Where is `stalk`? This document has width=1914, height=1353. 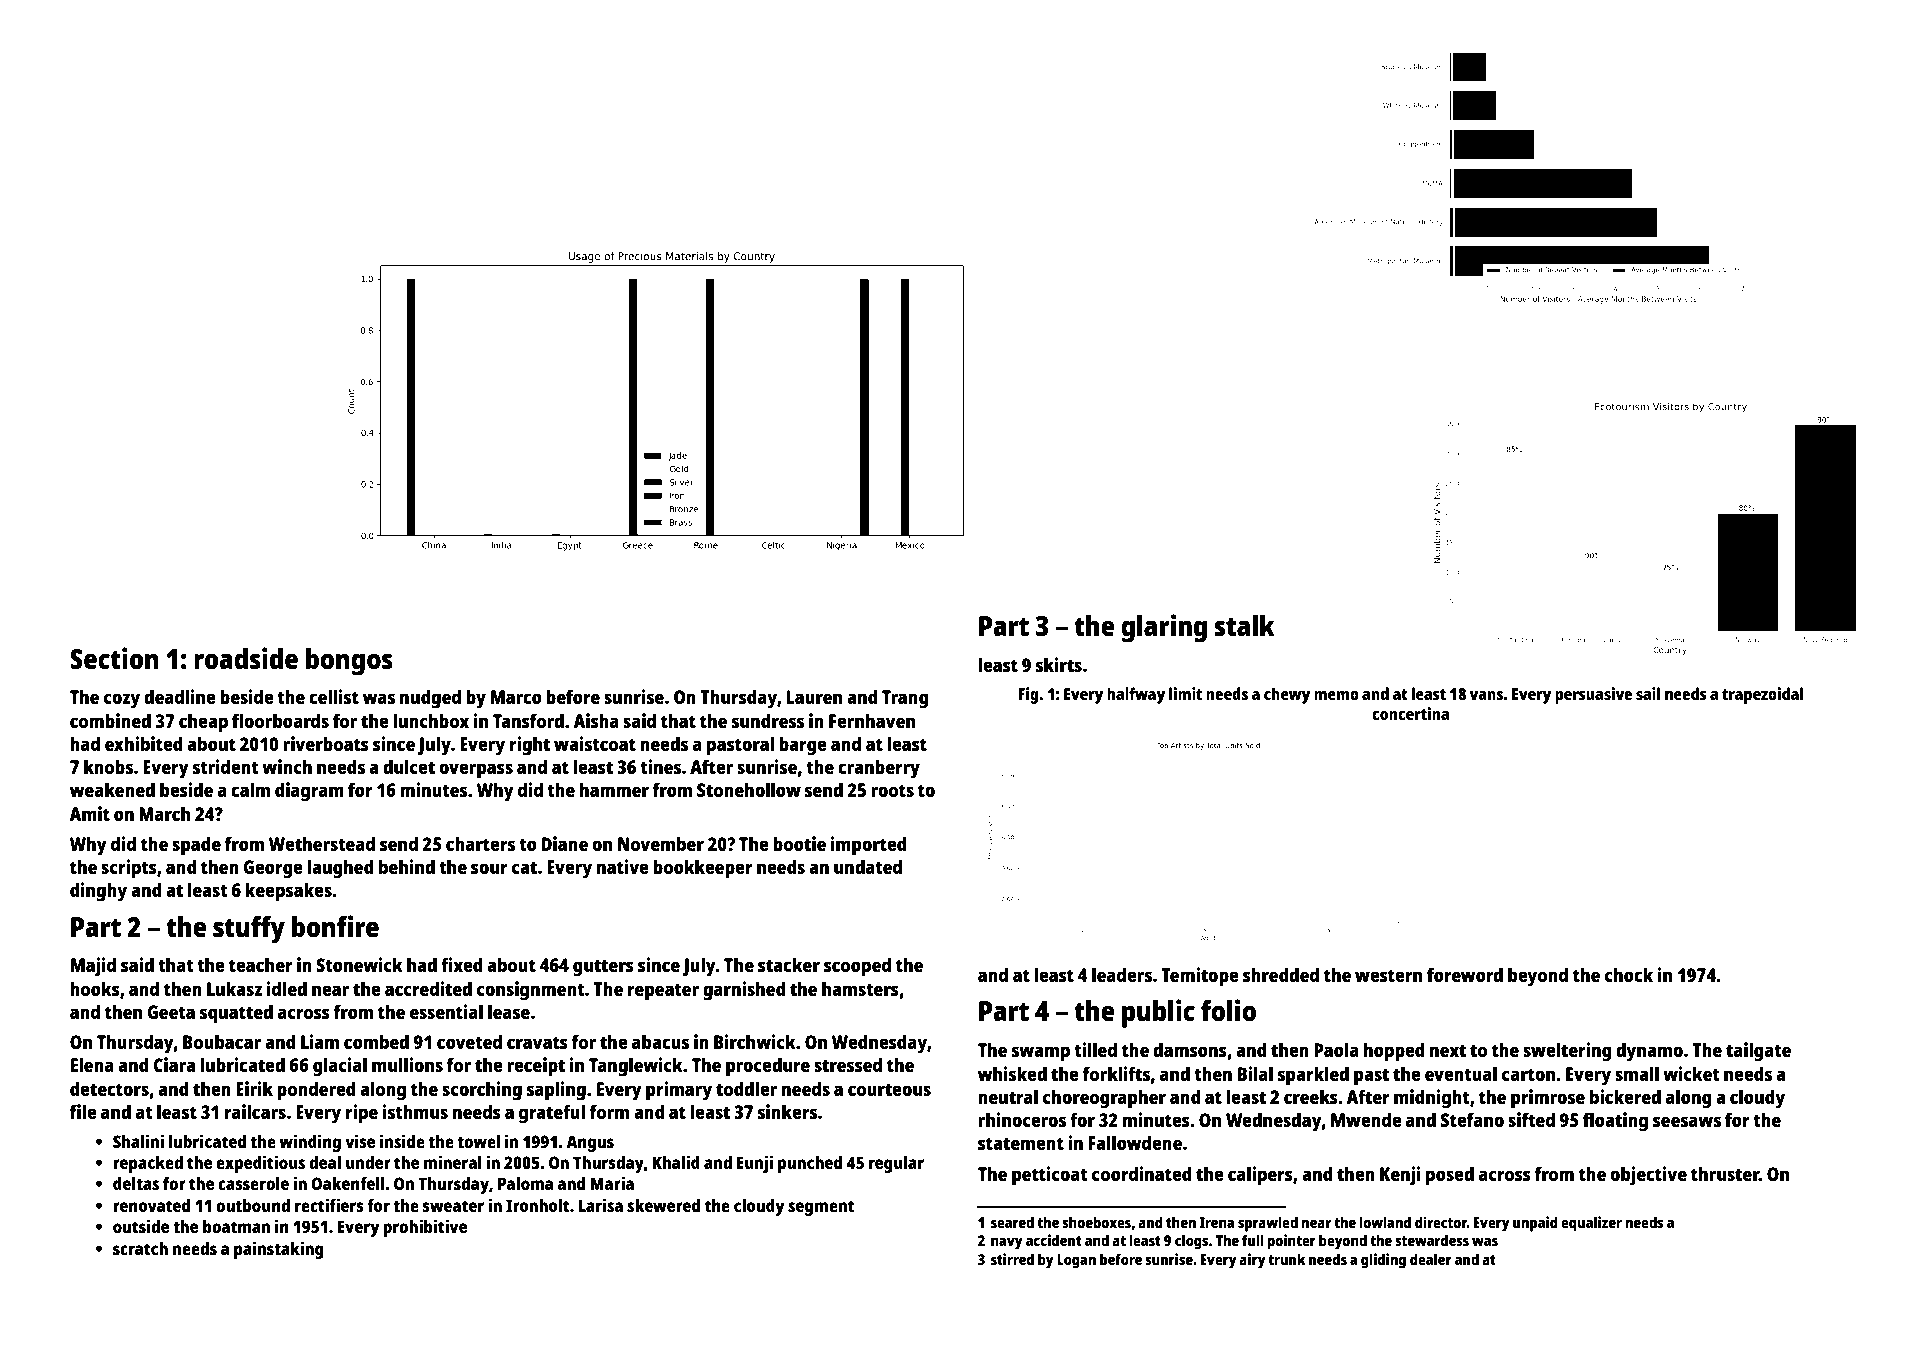
stalk is located at coordinates (1245, 625).
